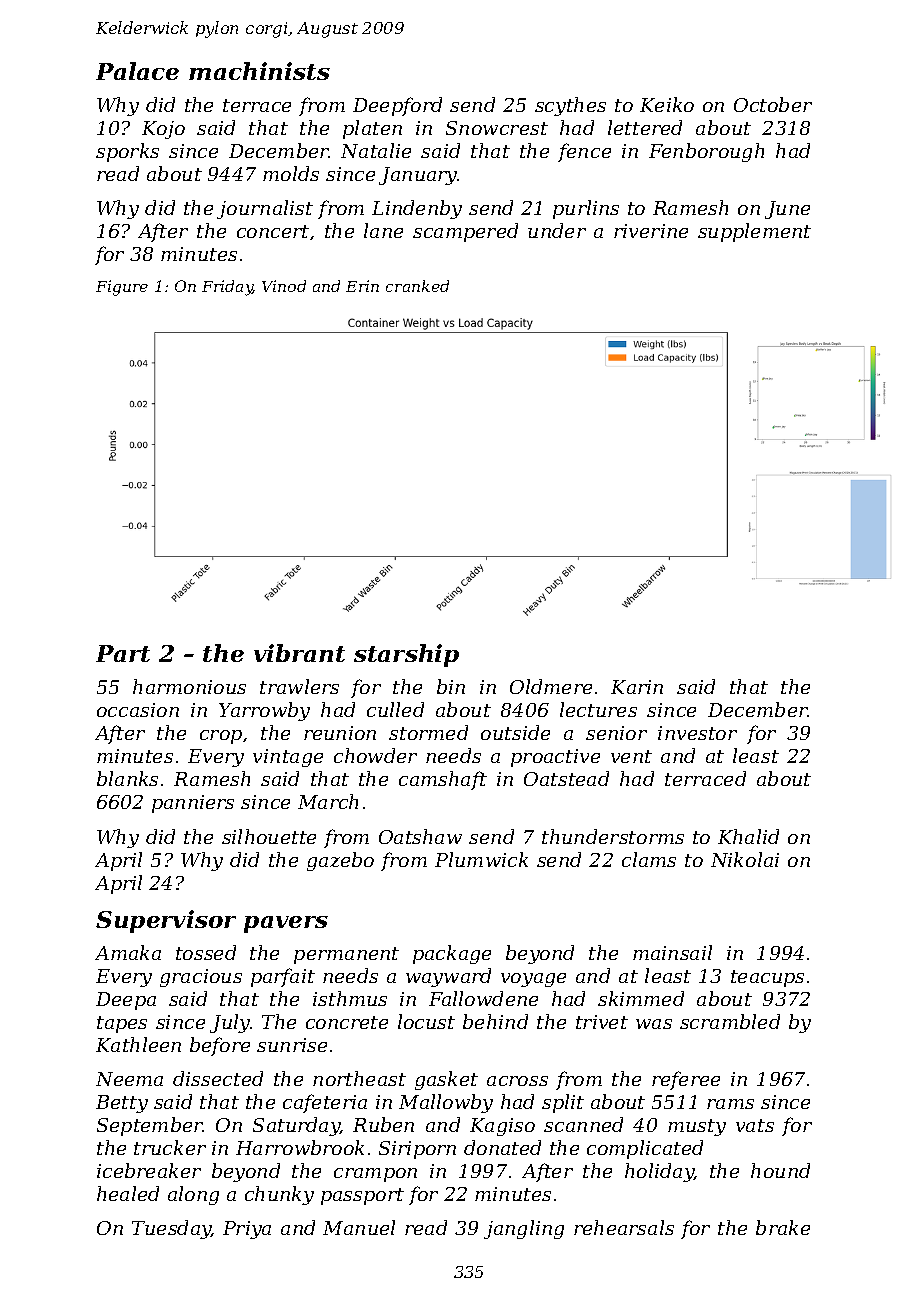  What do you see at coordinates (201, 978) in the document?
I see `gracious` at bounding box center [201, 978].
